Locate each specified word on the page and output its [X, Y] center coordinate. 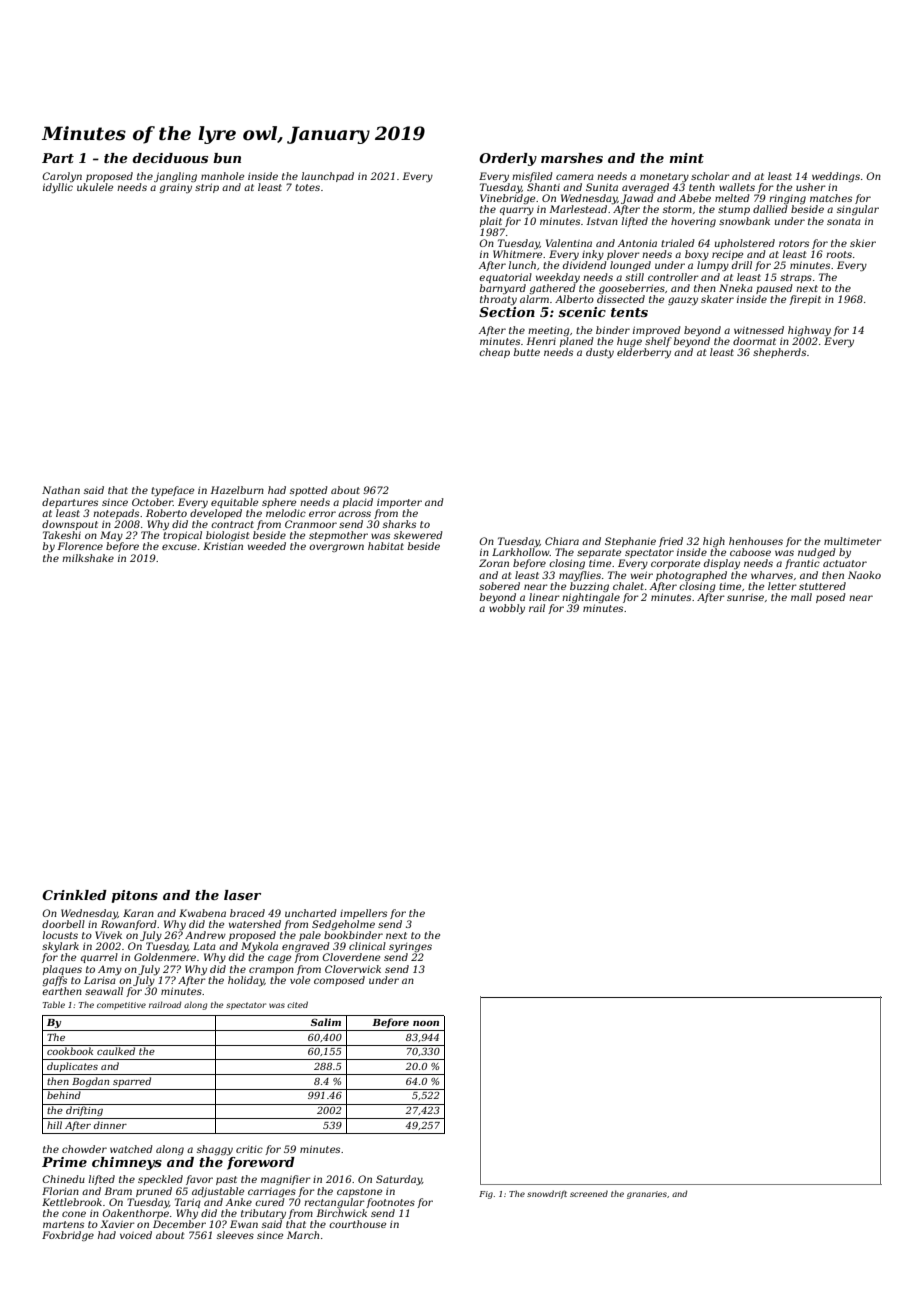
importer [399, 503]
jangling [175, 177]
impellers [363, 914]
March [303, 1235]
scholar [710, 176]
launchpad [328, 177]
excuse [179, 547]
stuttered [822, 586]
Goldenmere [165, 957]
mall [801, 597]
